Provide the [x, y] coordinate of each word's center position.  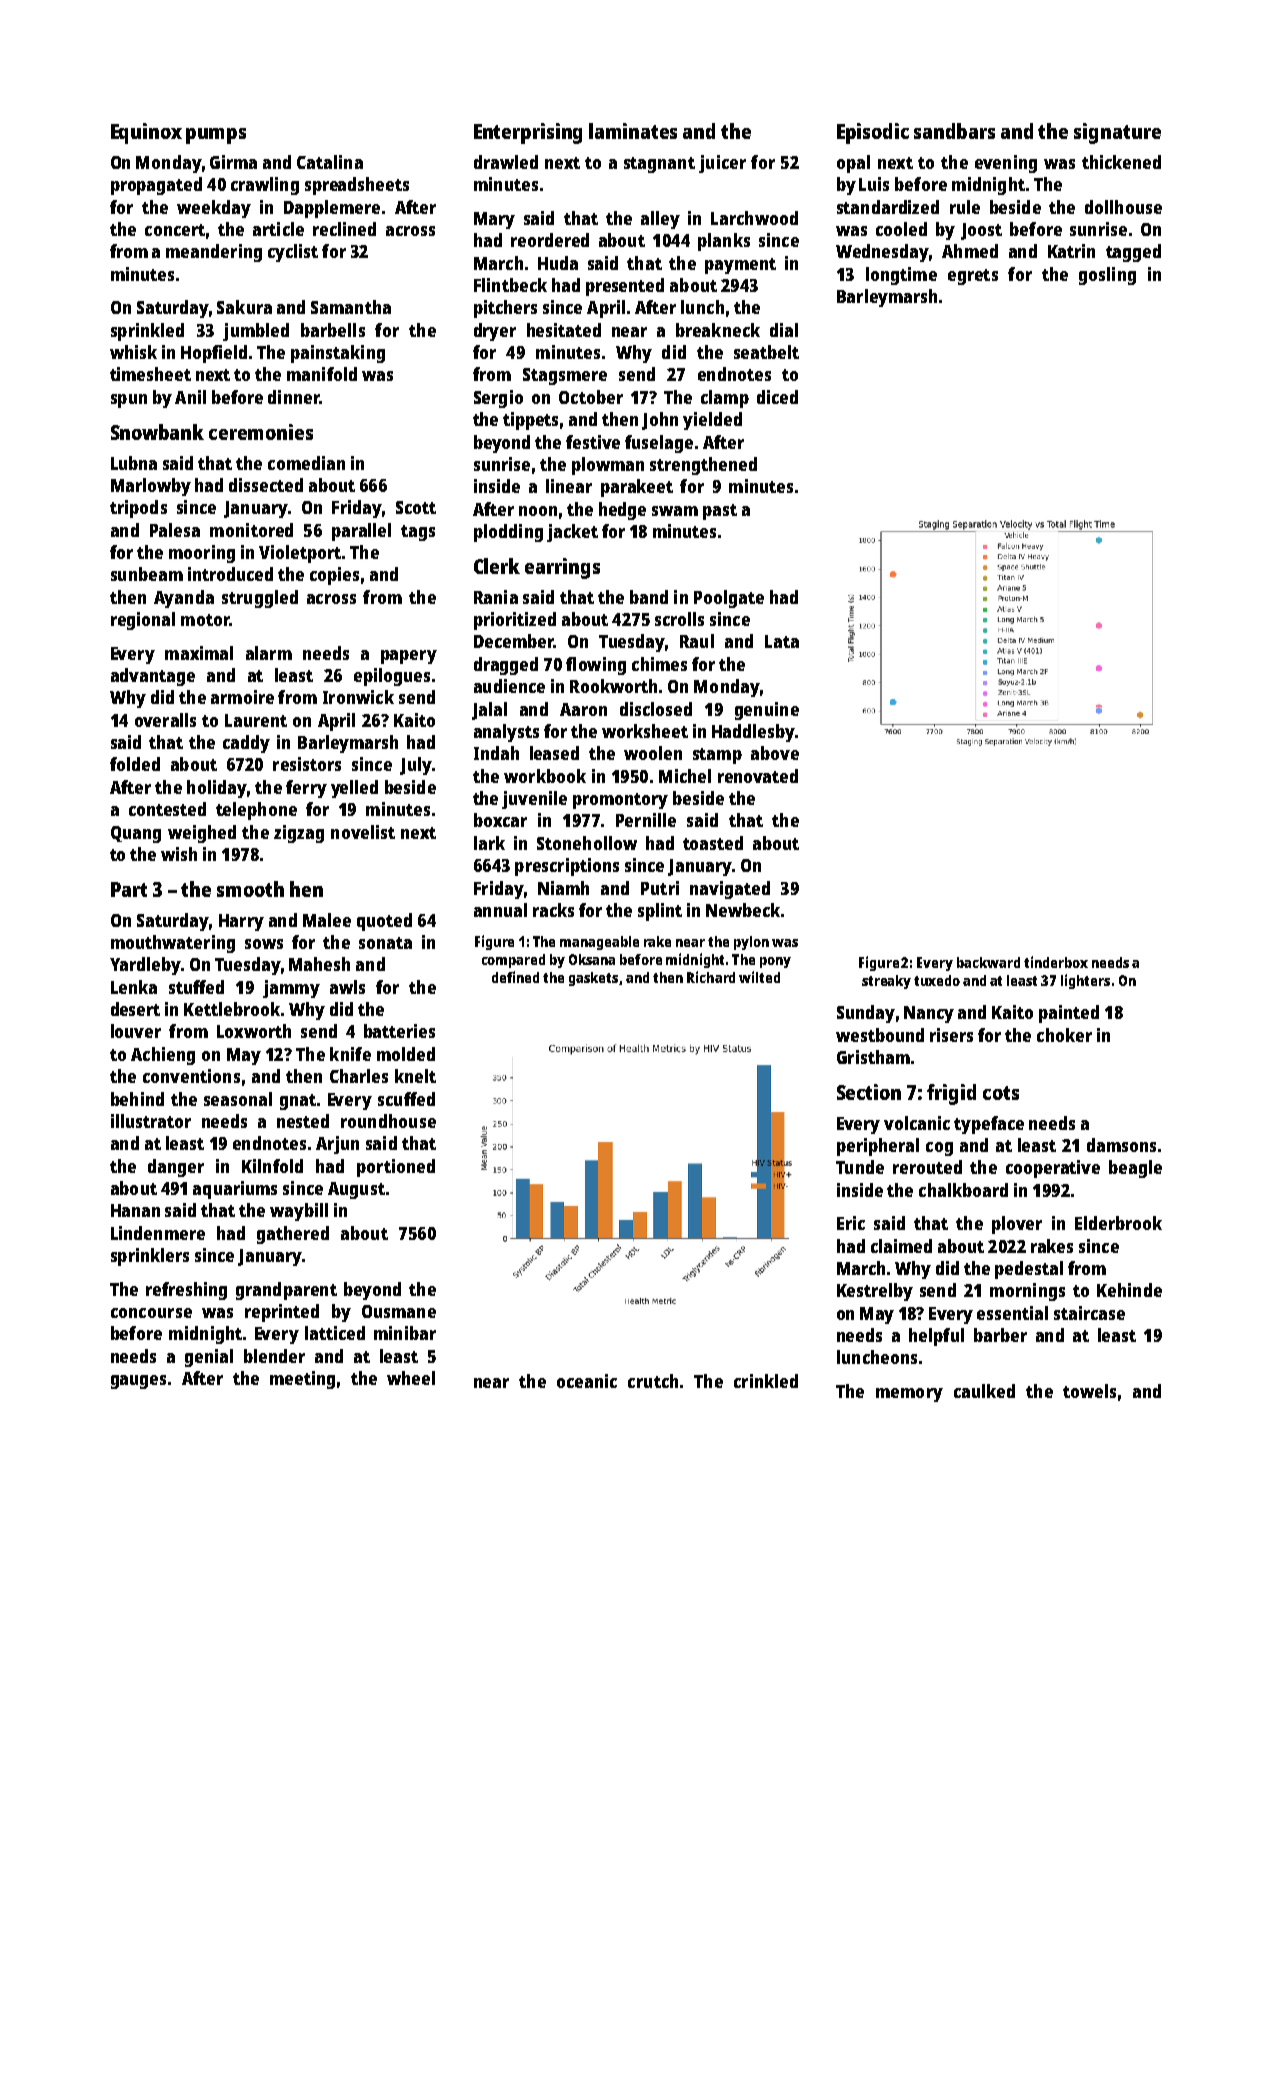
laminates [633, 131]
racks [553, 910]
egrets [973, 277]
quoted [384, 922]
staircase [1089, 1313]
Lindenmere [158, 1233]
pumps [216, 136]
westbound [880, 1035]
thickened [1121, 162]
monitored [251, 530]
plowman [608, 466]
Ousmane [399, 1311]
